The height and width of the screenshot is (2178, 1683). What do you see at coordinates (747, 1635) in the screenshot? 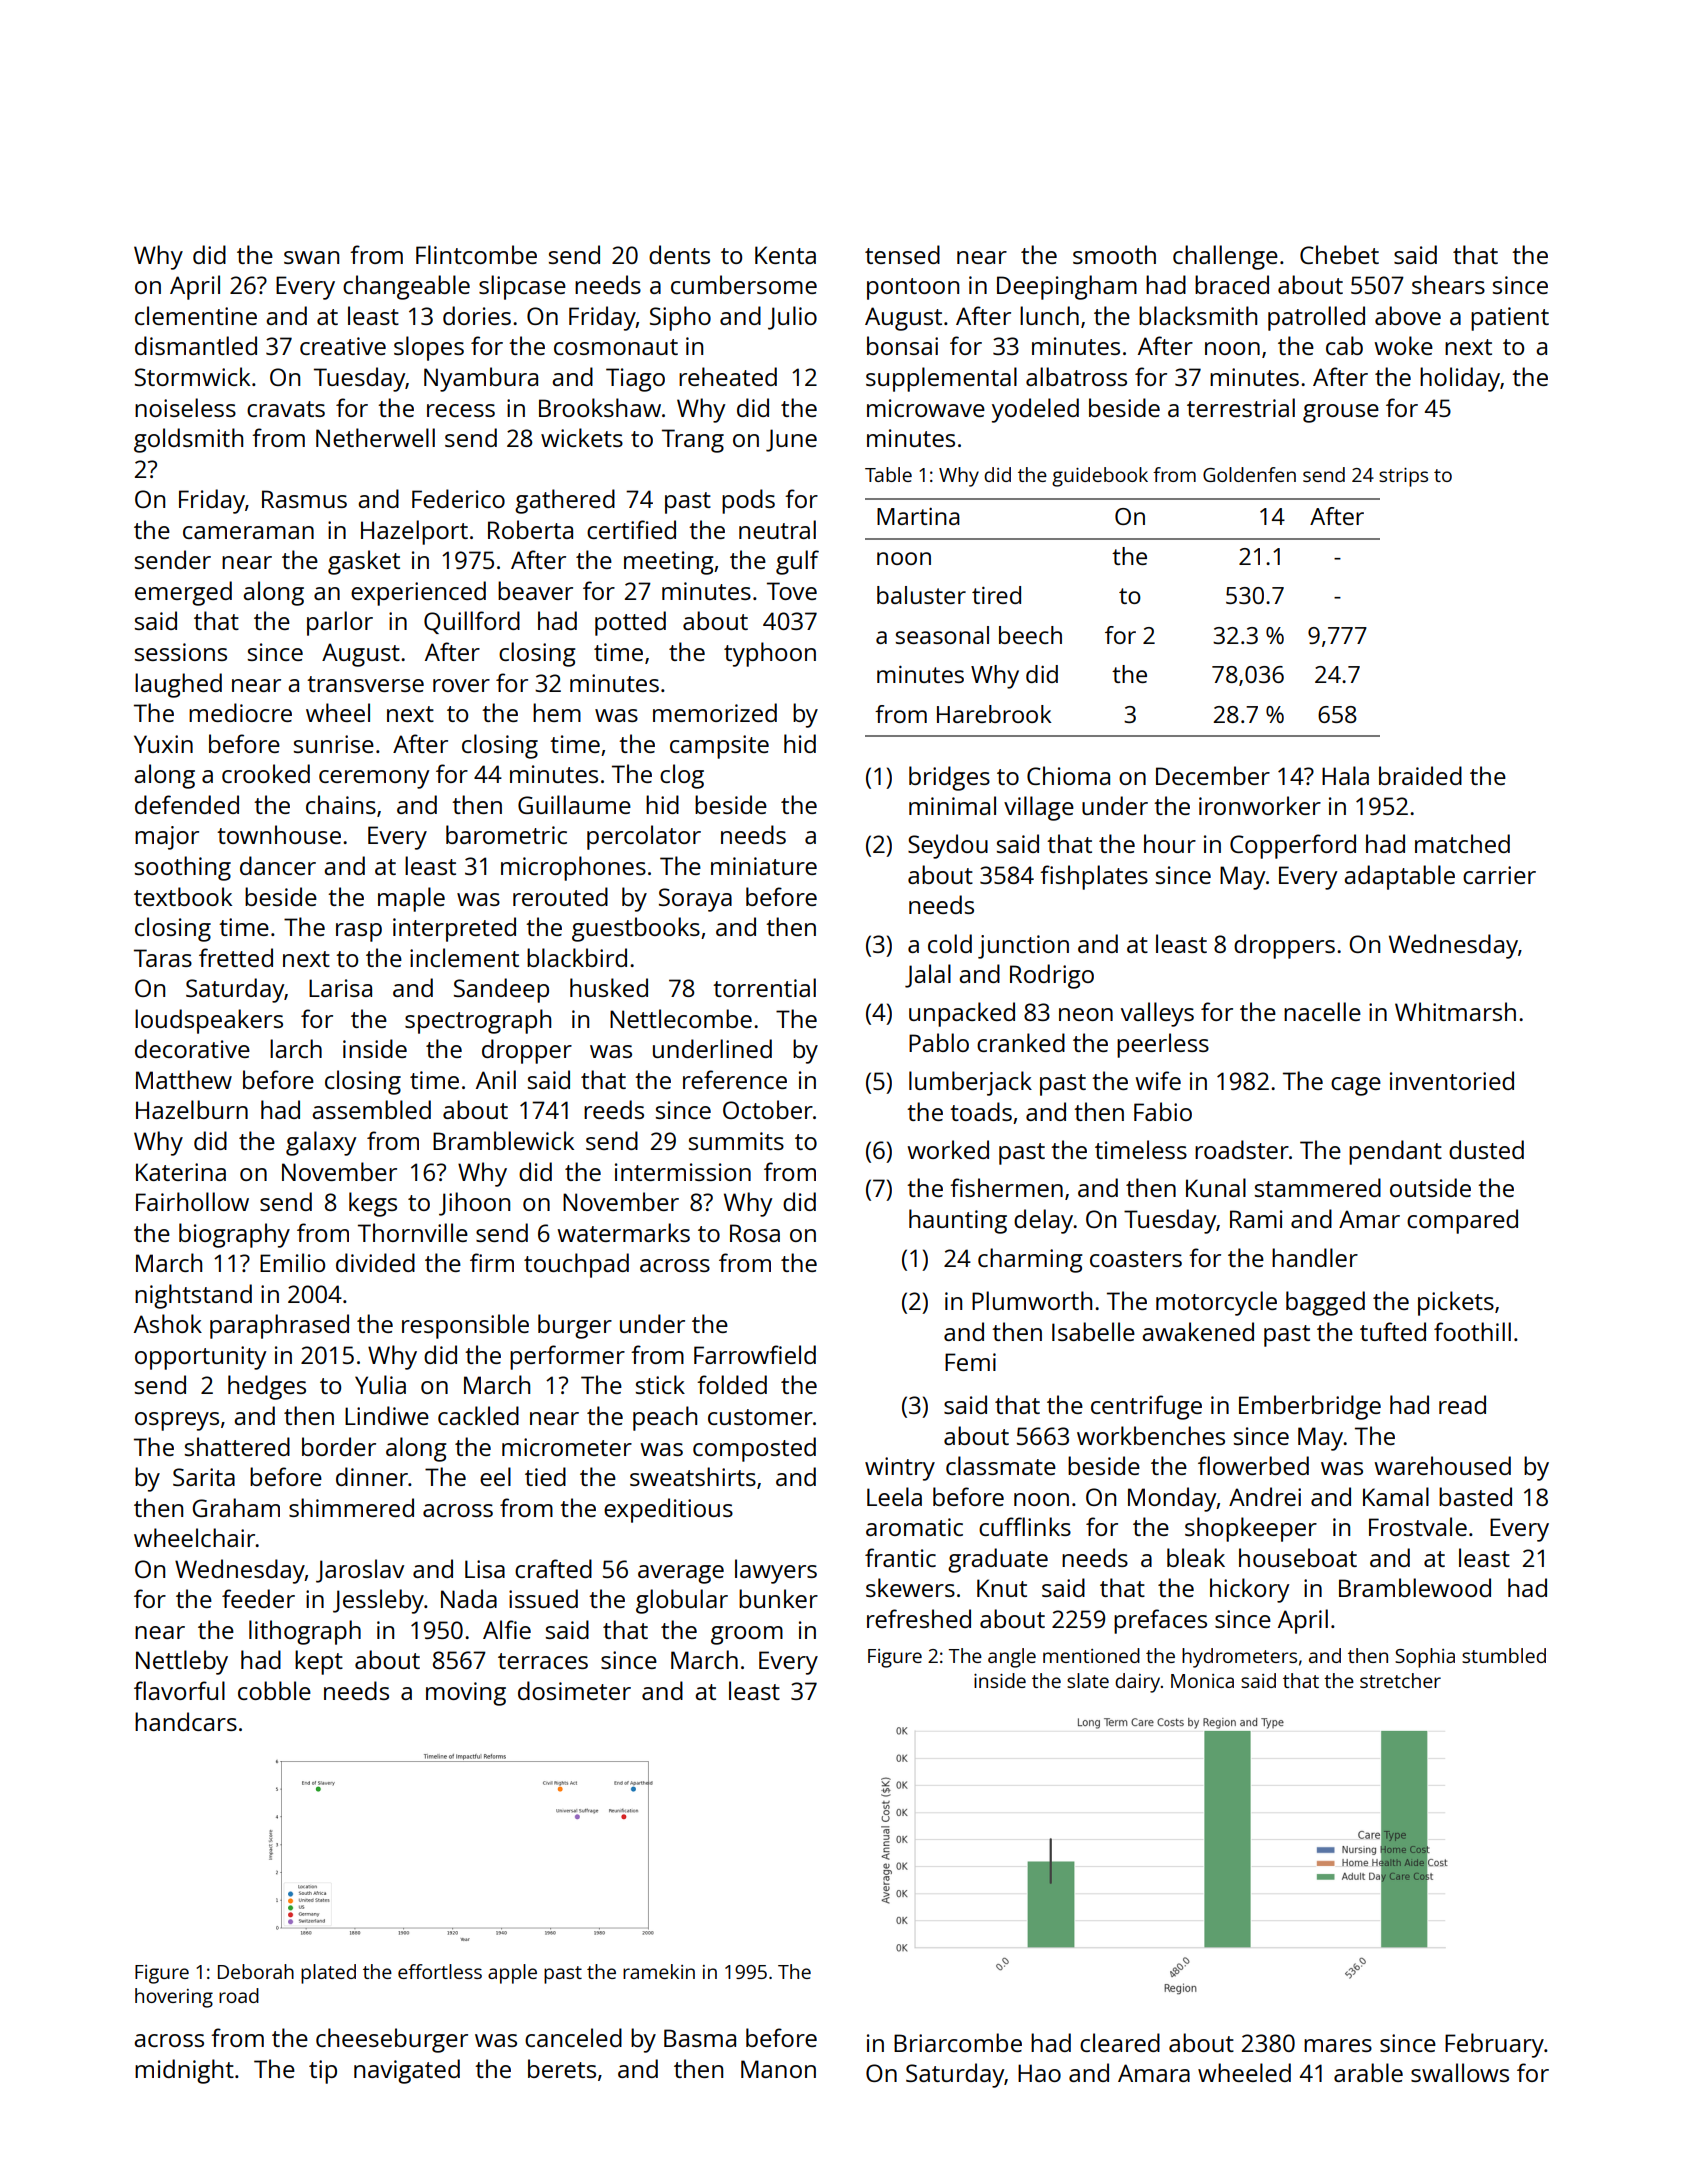
I see `groom` at bounding box center [747, 1635].
